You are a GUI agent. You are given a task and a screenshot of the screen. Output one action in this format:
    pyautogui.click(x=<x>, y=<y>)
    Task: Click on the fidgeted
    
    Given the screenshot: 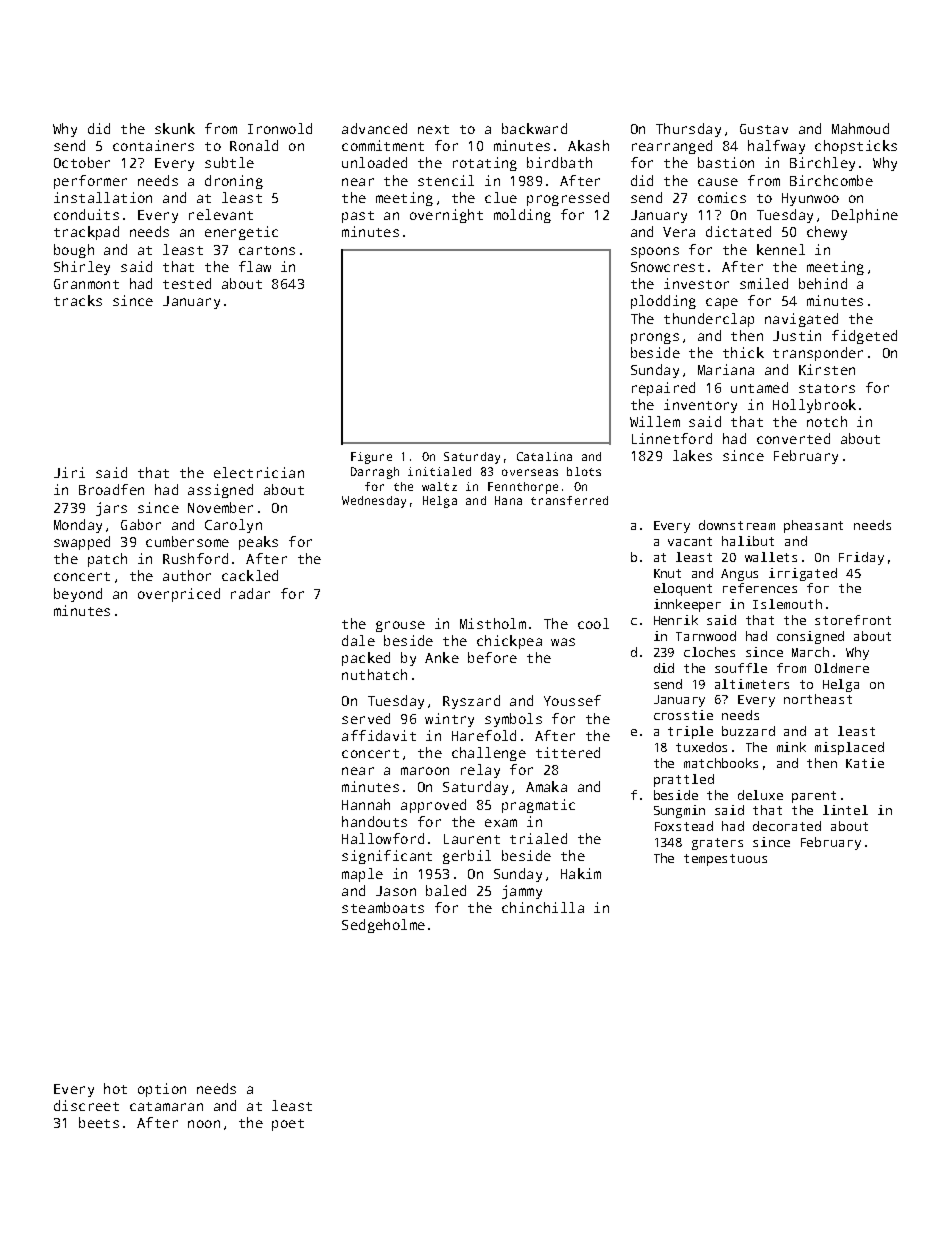 What is the action you would take?
    pyautogui.click(x=864, y=337)
